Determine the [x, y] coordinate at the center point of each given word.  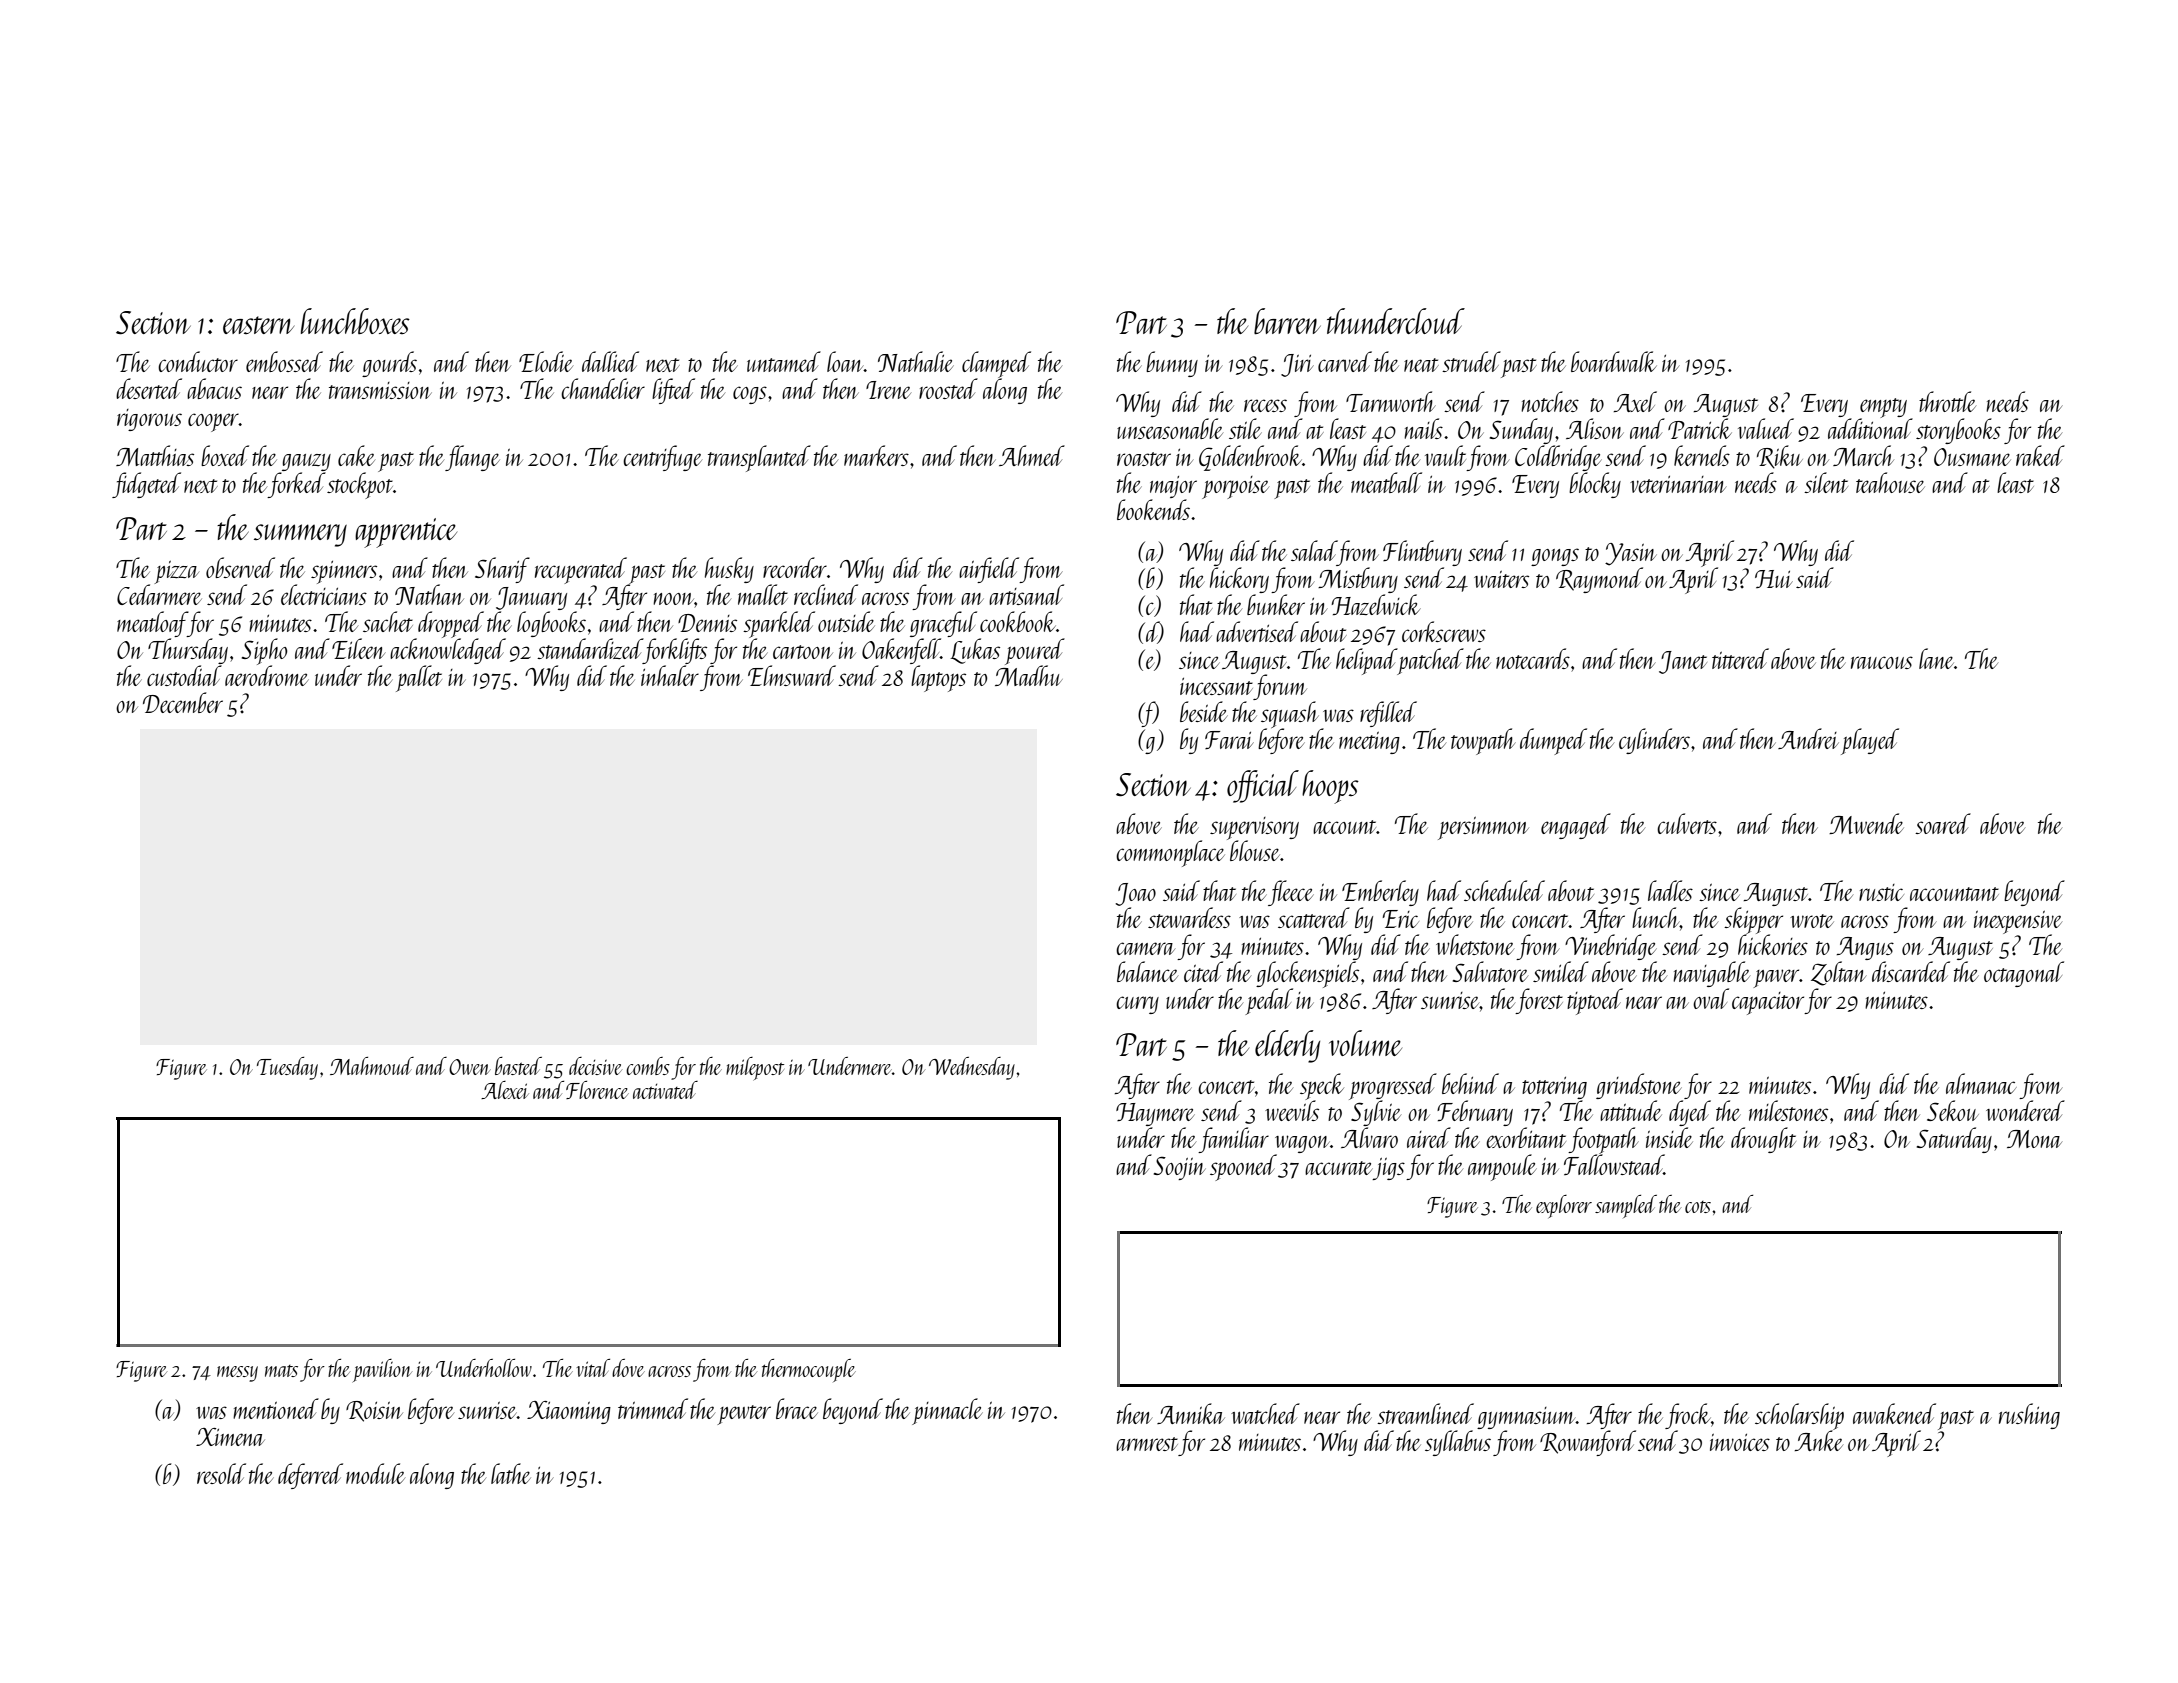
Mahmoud [372, 1066]
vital [593, 1368]
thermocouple [809, 1370]
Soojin [1180, 1168]
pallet [419, 678]
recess [1265, 405]
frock [1688, 1416]
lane [1936, 658]
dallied [610, 361]
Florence [597, 1090]
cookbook [1018, 621]
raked [2040, 455]
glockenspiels [1307, 975]
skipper [1753, 921]
